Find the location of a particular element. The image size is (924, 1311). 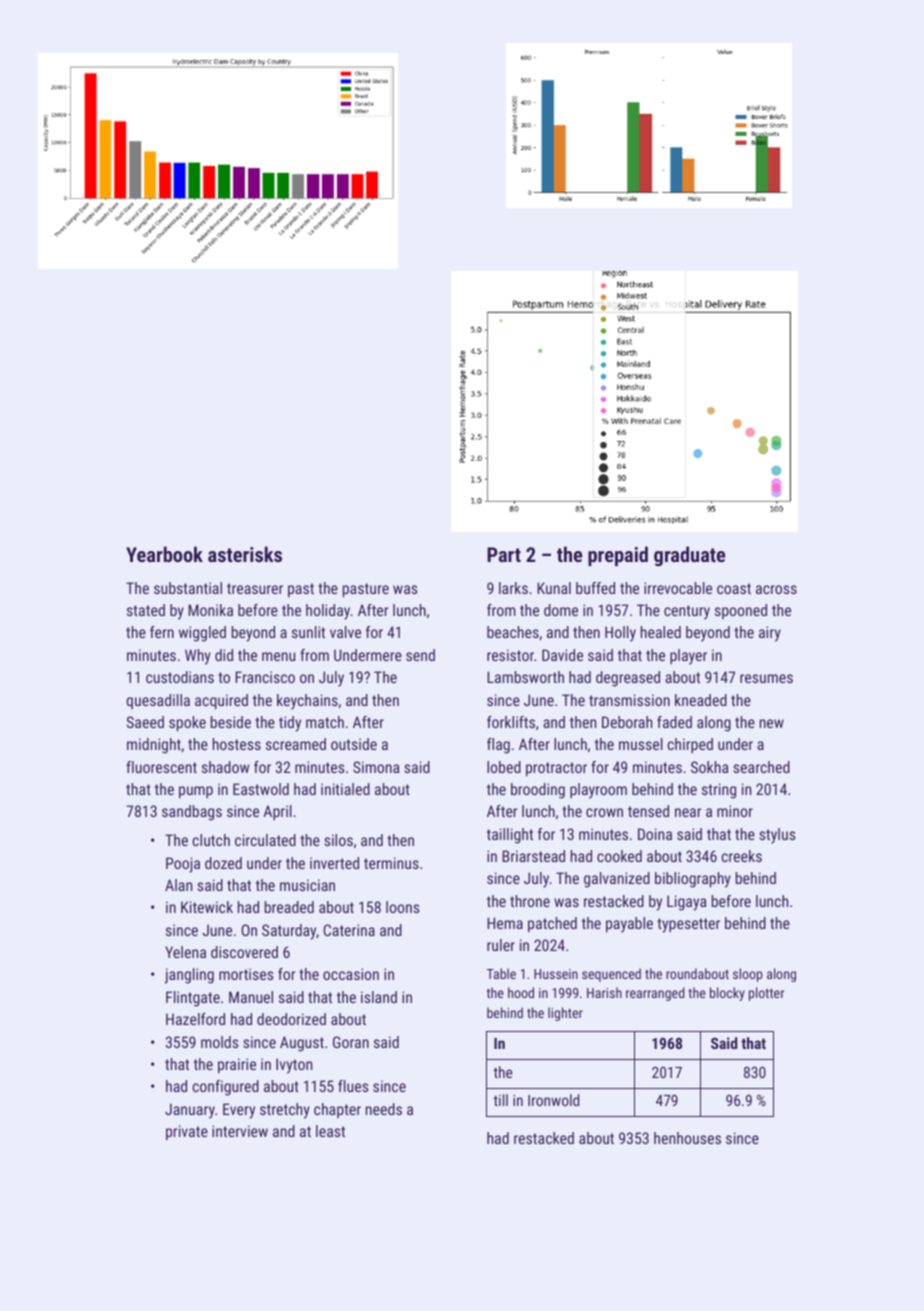

resistor is located at coordinates (510, 655).
